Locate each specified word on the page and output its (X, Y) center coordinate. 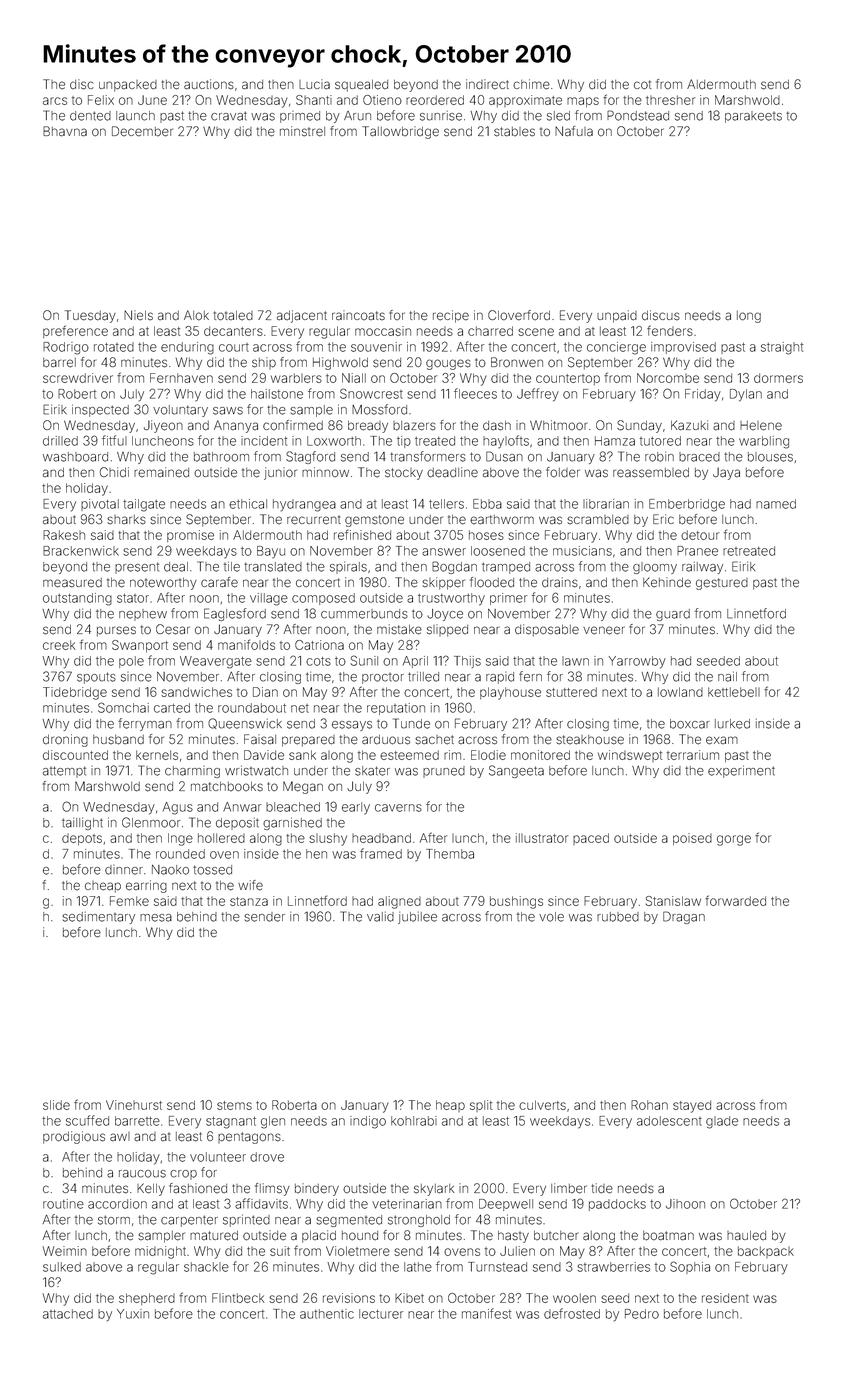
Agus (178, 808)
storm (114, 1220)
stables (514, 132)
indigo (368, 1122)
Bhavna (65, 131)
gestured (722, 584)
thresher (670, 100)
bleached (293, 807)
